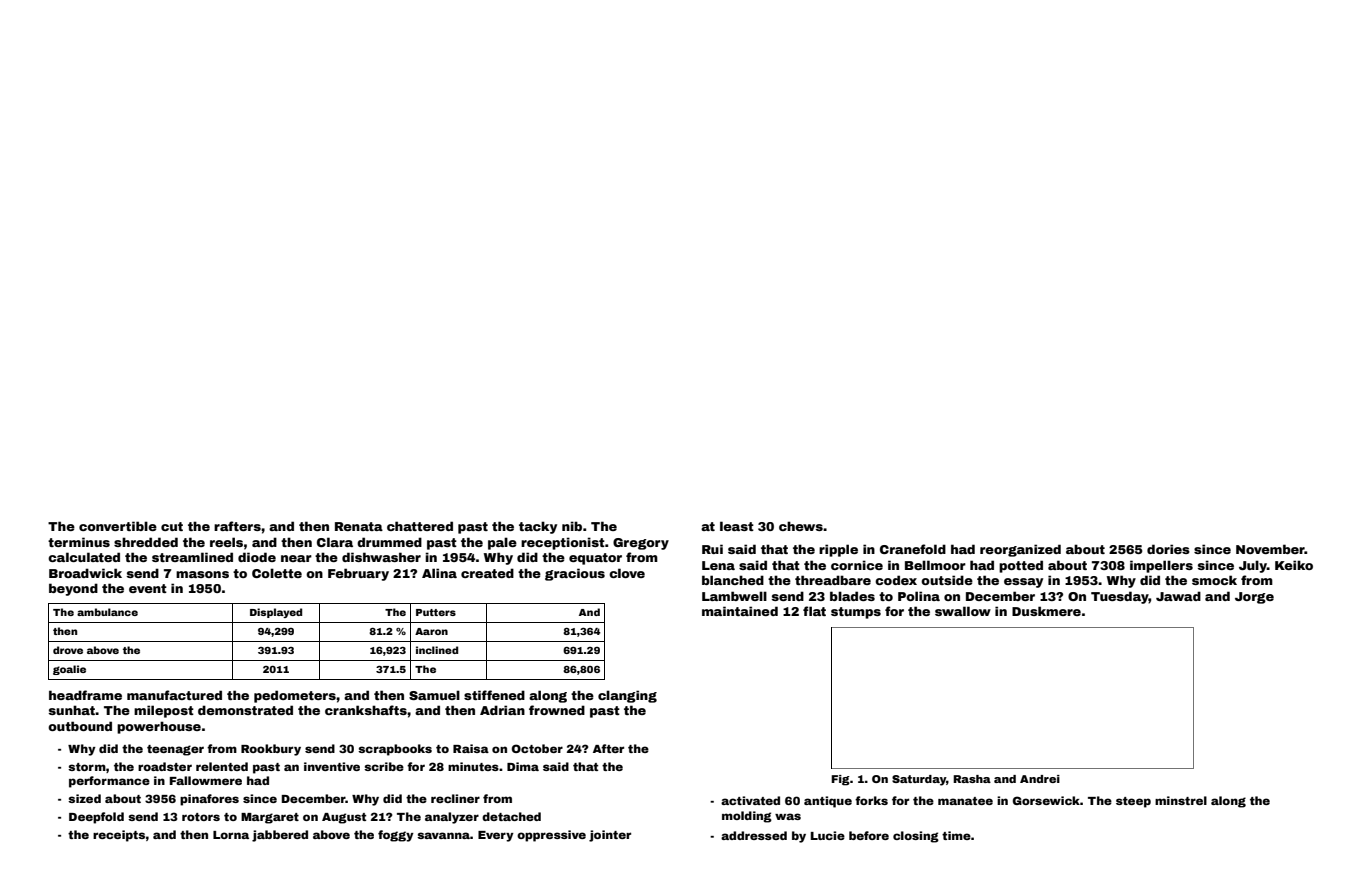  What do you see at coordinates (420, 526) in the screenshot?
I see `chattered` at bounding box center [420, 526].
